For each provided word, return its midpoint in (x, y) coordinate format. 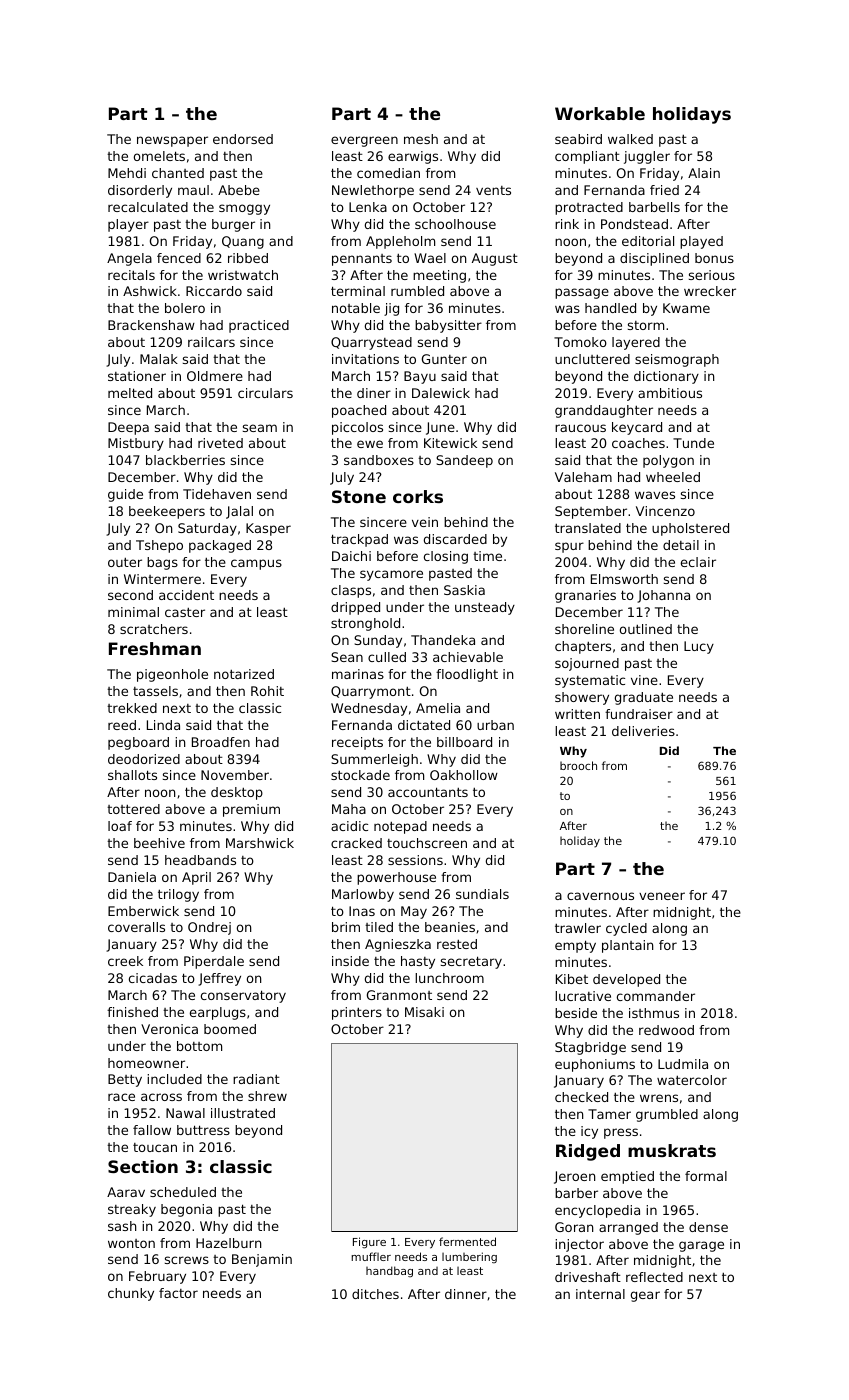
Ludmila (683, 1064)
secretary (471, 962)
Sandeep (464, 461)
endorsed (243, 139)
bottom (199, 1046)
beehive (159, 843)
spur (569, 547)
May (414, 912)
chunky (131, 1294)
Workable (600, 113)
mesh (421, 139)
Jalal (239, 512)
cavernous (600, 896)
